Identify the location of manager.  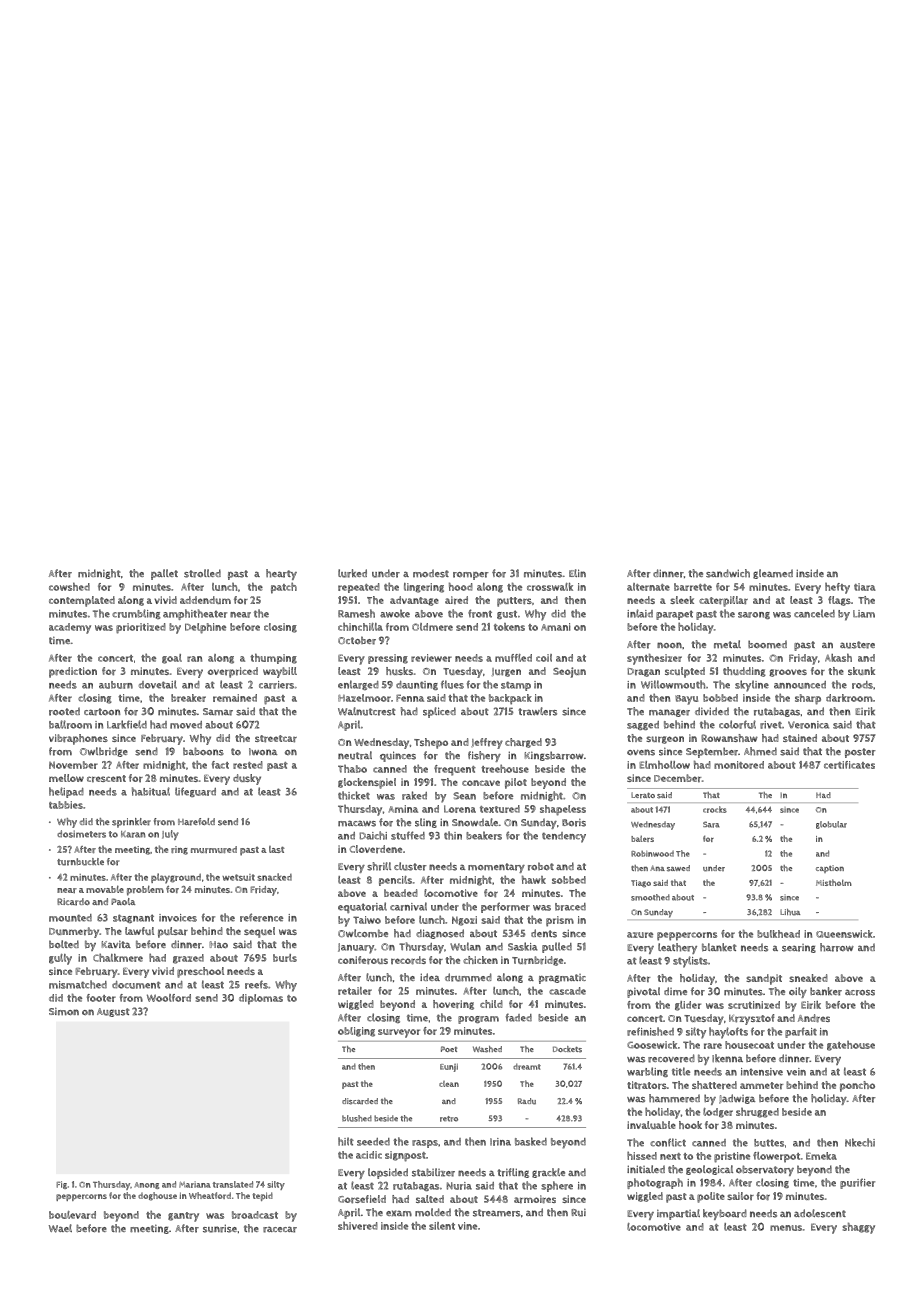
(669, 713).
